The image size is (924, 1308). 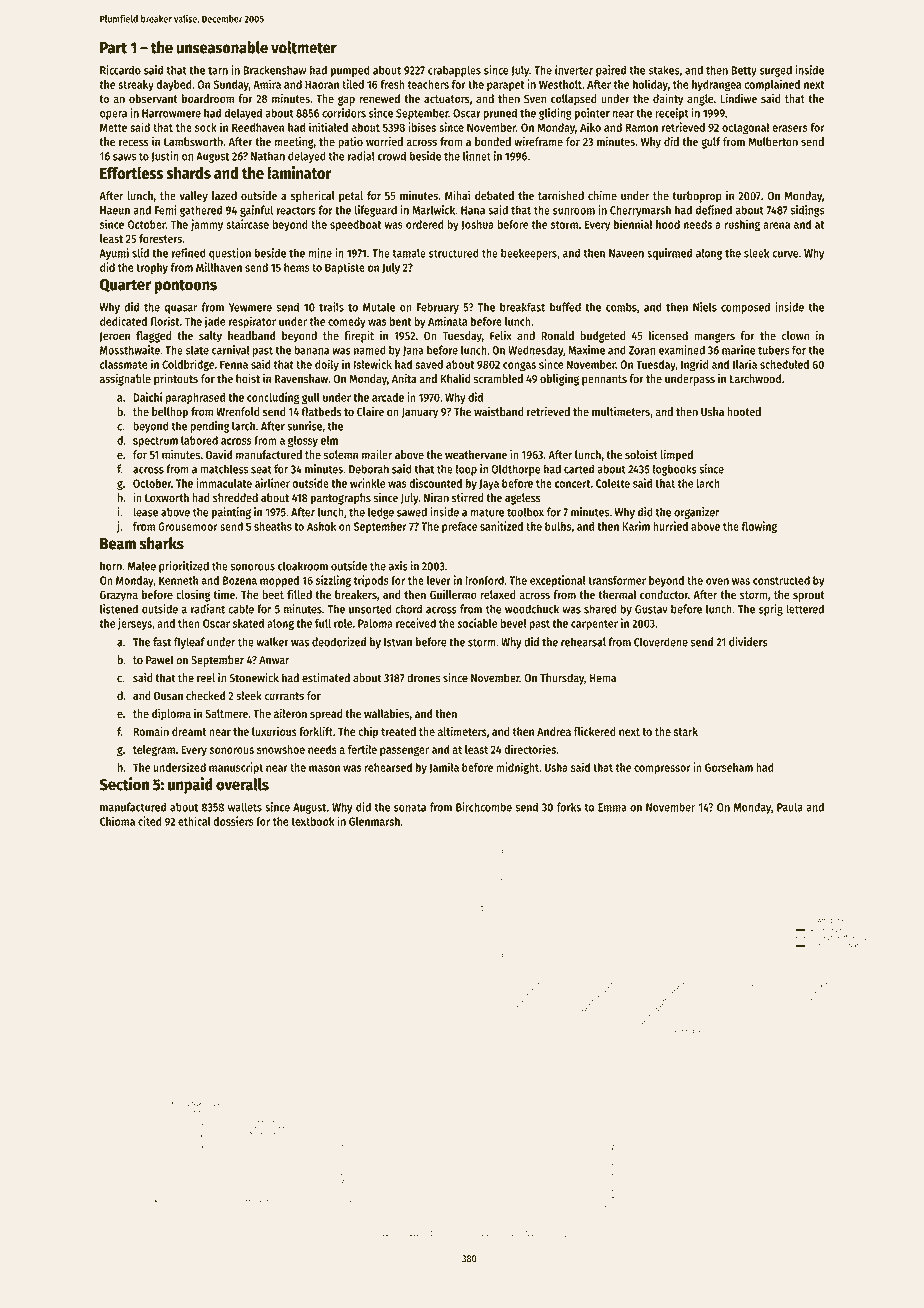 I want to click on hood, so click(x=668, y=224).
